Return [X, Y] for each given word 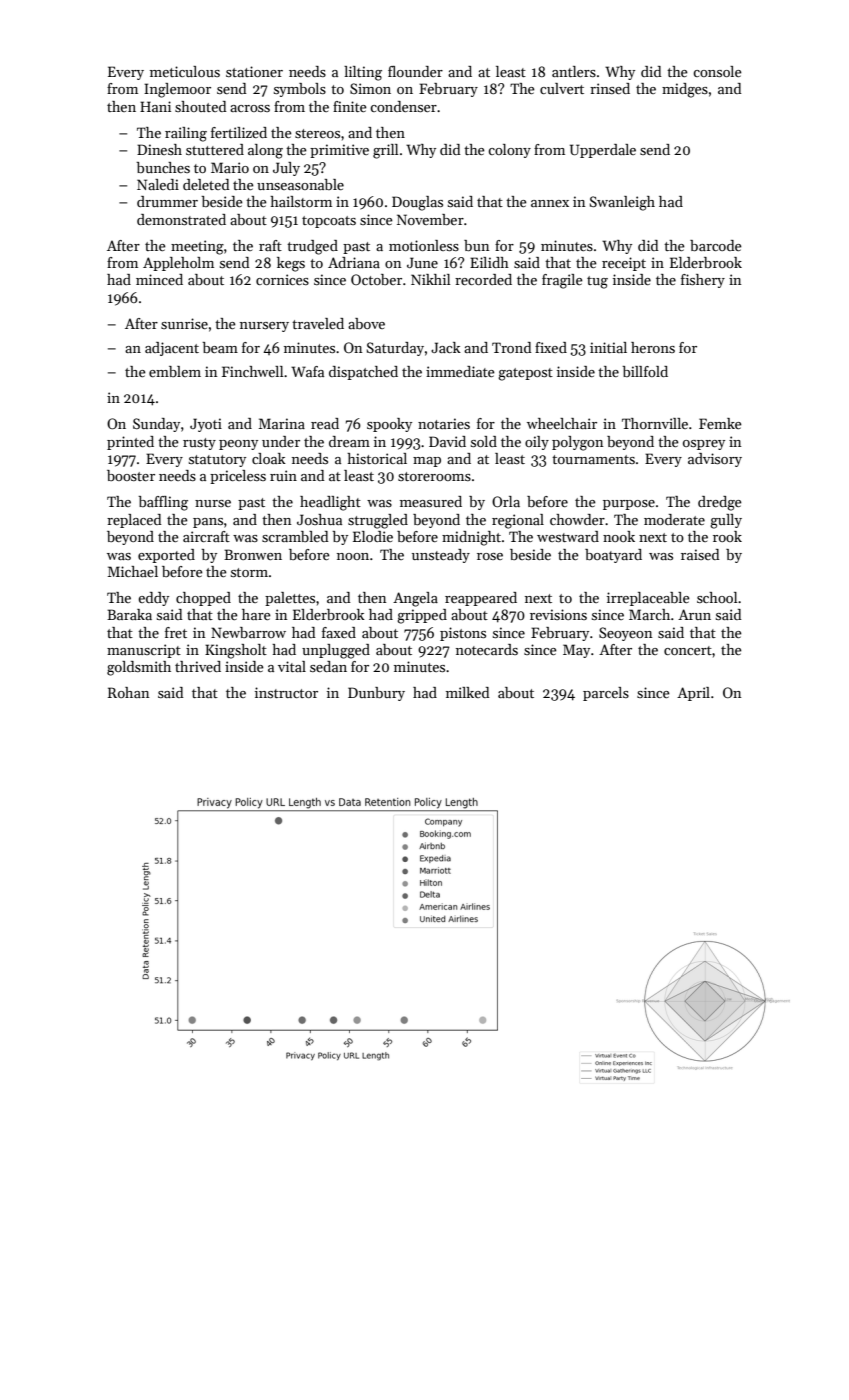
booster [131, 475]
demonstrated [181, 219]
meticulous [185, 71]
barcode [716, 245]
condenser [403, 106]
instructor [286, 692]
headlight [330, 503]
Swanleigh [622, 203]
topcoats [329, 222]
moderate [674, 519]
